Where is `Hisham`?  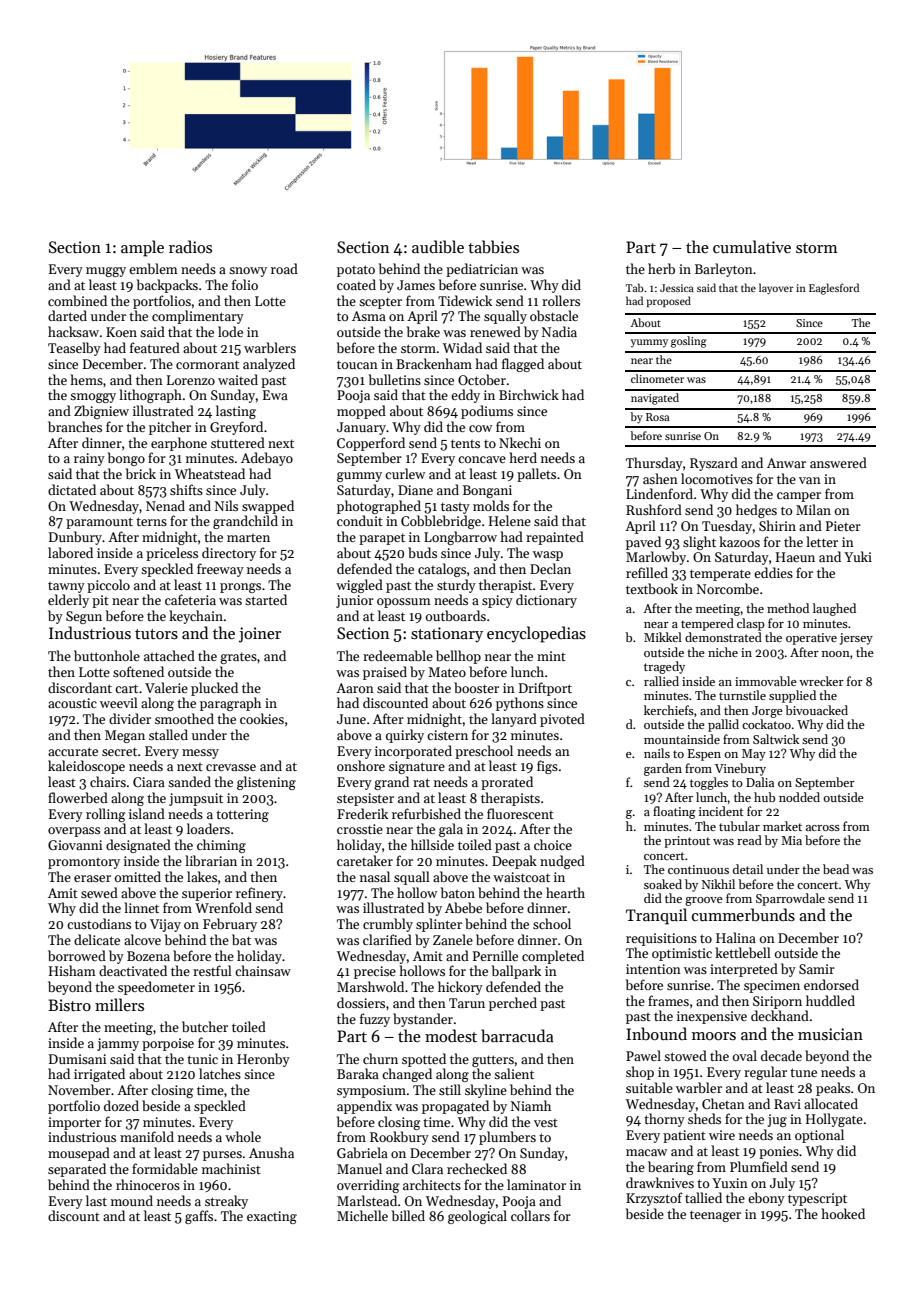 Hisham is located at coordinates (72, 970).
